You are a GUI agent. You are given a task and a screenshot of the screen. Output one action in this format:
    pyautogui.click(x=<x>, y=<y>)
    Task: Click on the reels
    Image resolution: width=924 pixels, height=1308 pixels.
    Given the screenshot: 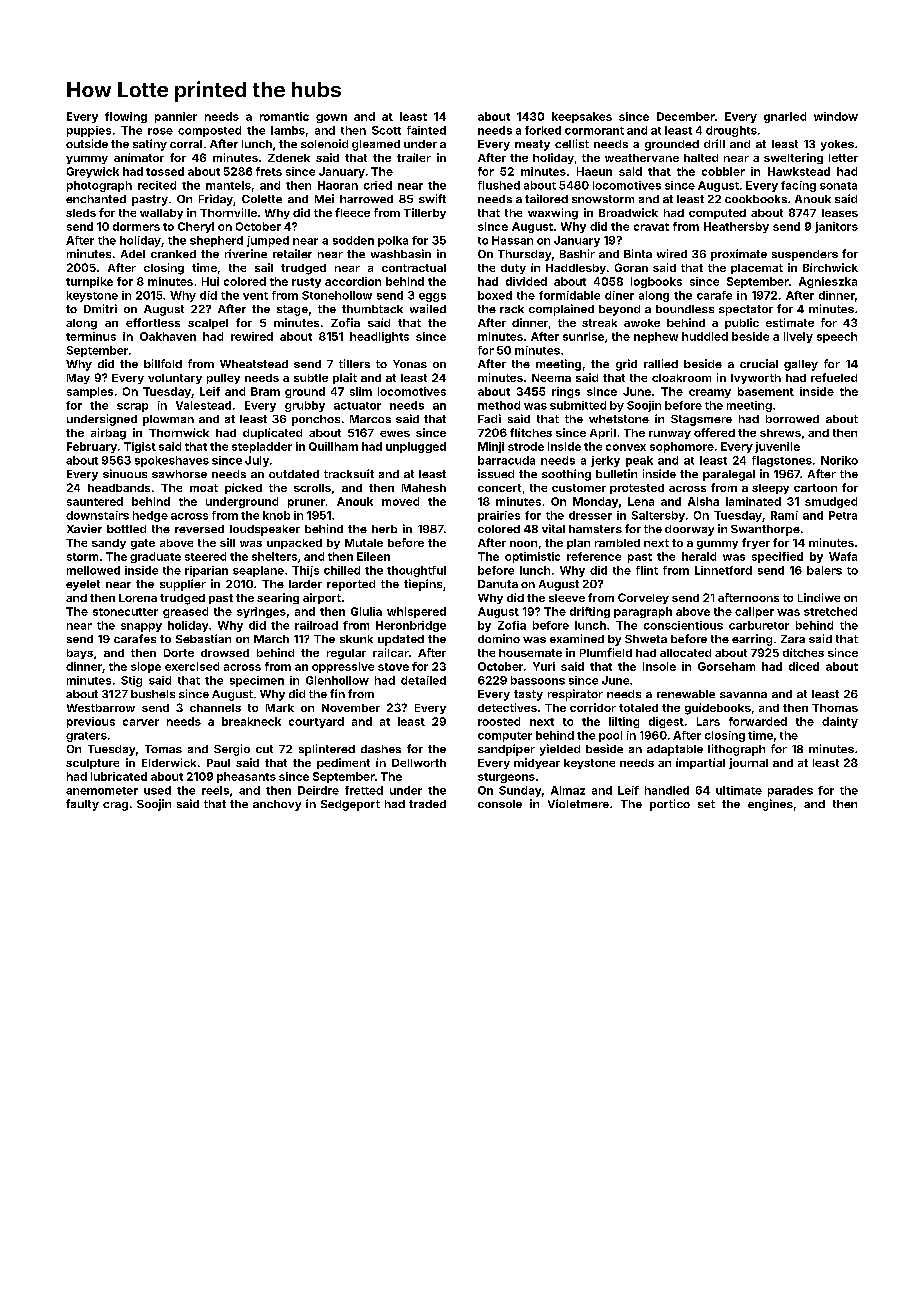 What is the action you would take?
    pyautogui.click(x=215, y=790)
